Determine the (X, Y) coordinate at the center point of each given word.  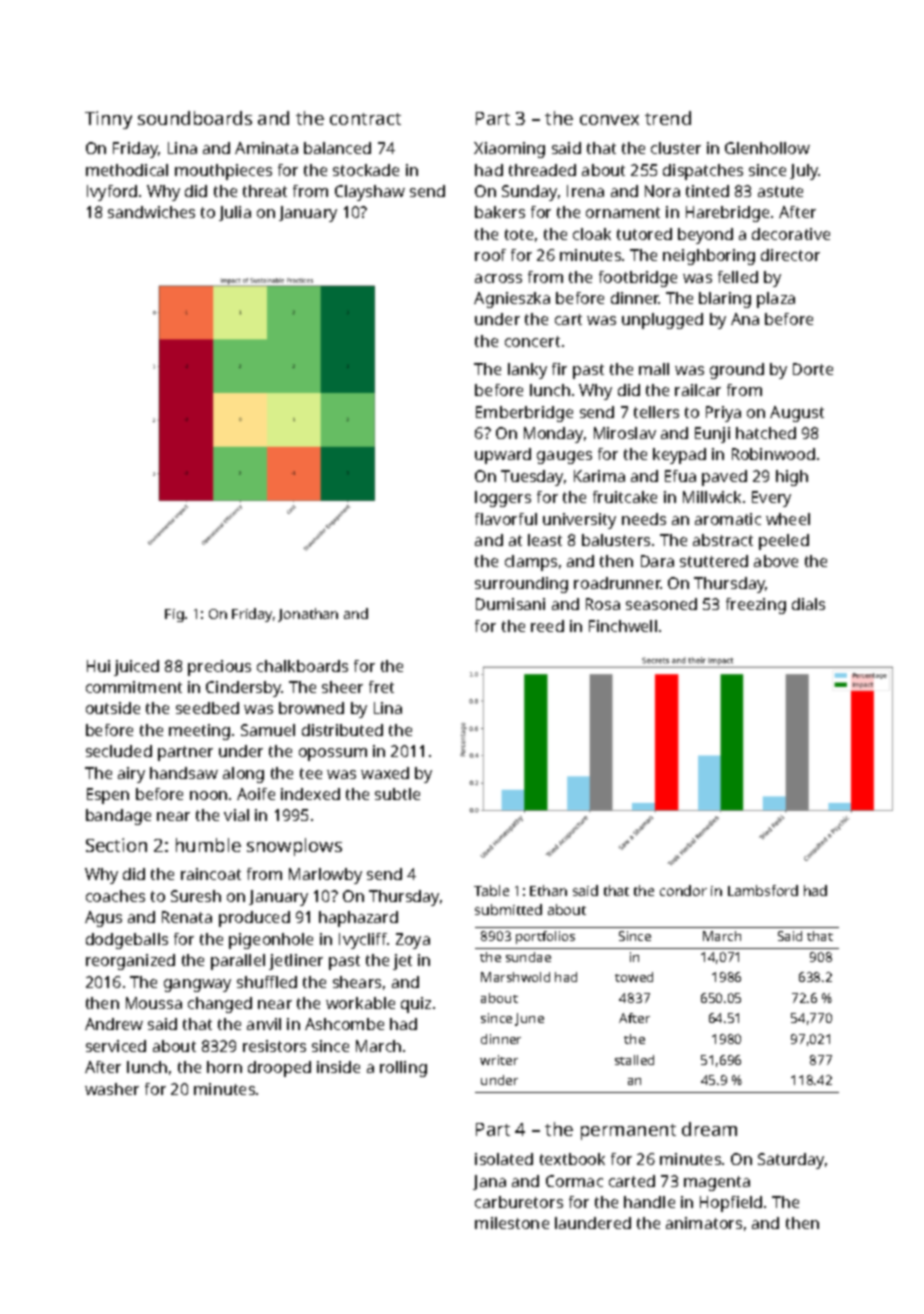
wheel (788, 519)
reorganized (130, 962)
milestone (512, 1223)
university (579, 521)
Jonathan (308, 615)
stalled (634, 1060)
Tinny (108, 120)
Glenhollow (767, 148)
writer (499, 1060)
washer (112, 1089)
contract (365, 119)
